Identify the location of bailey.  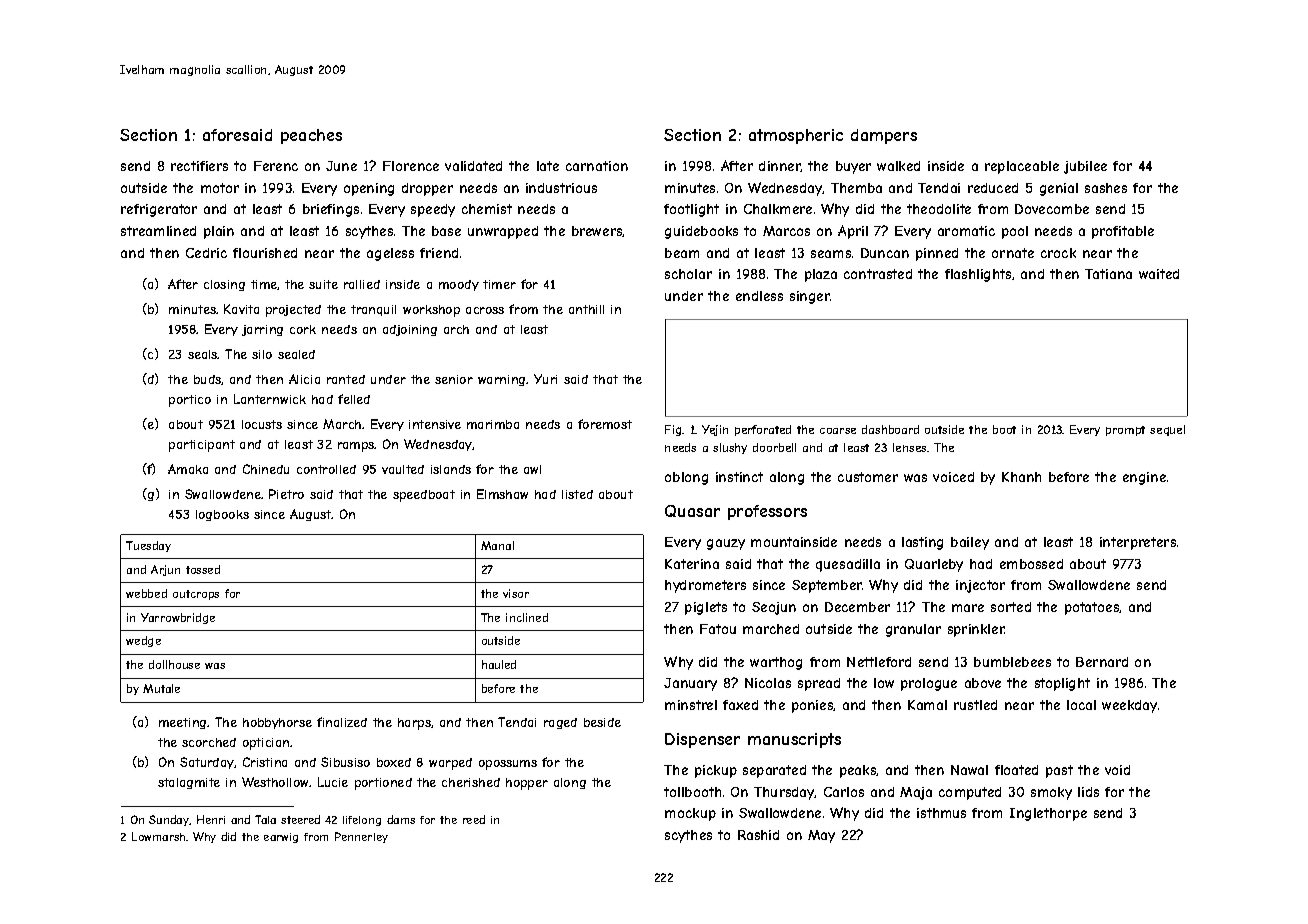
(970, 543).
